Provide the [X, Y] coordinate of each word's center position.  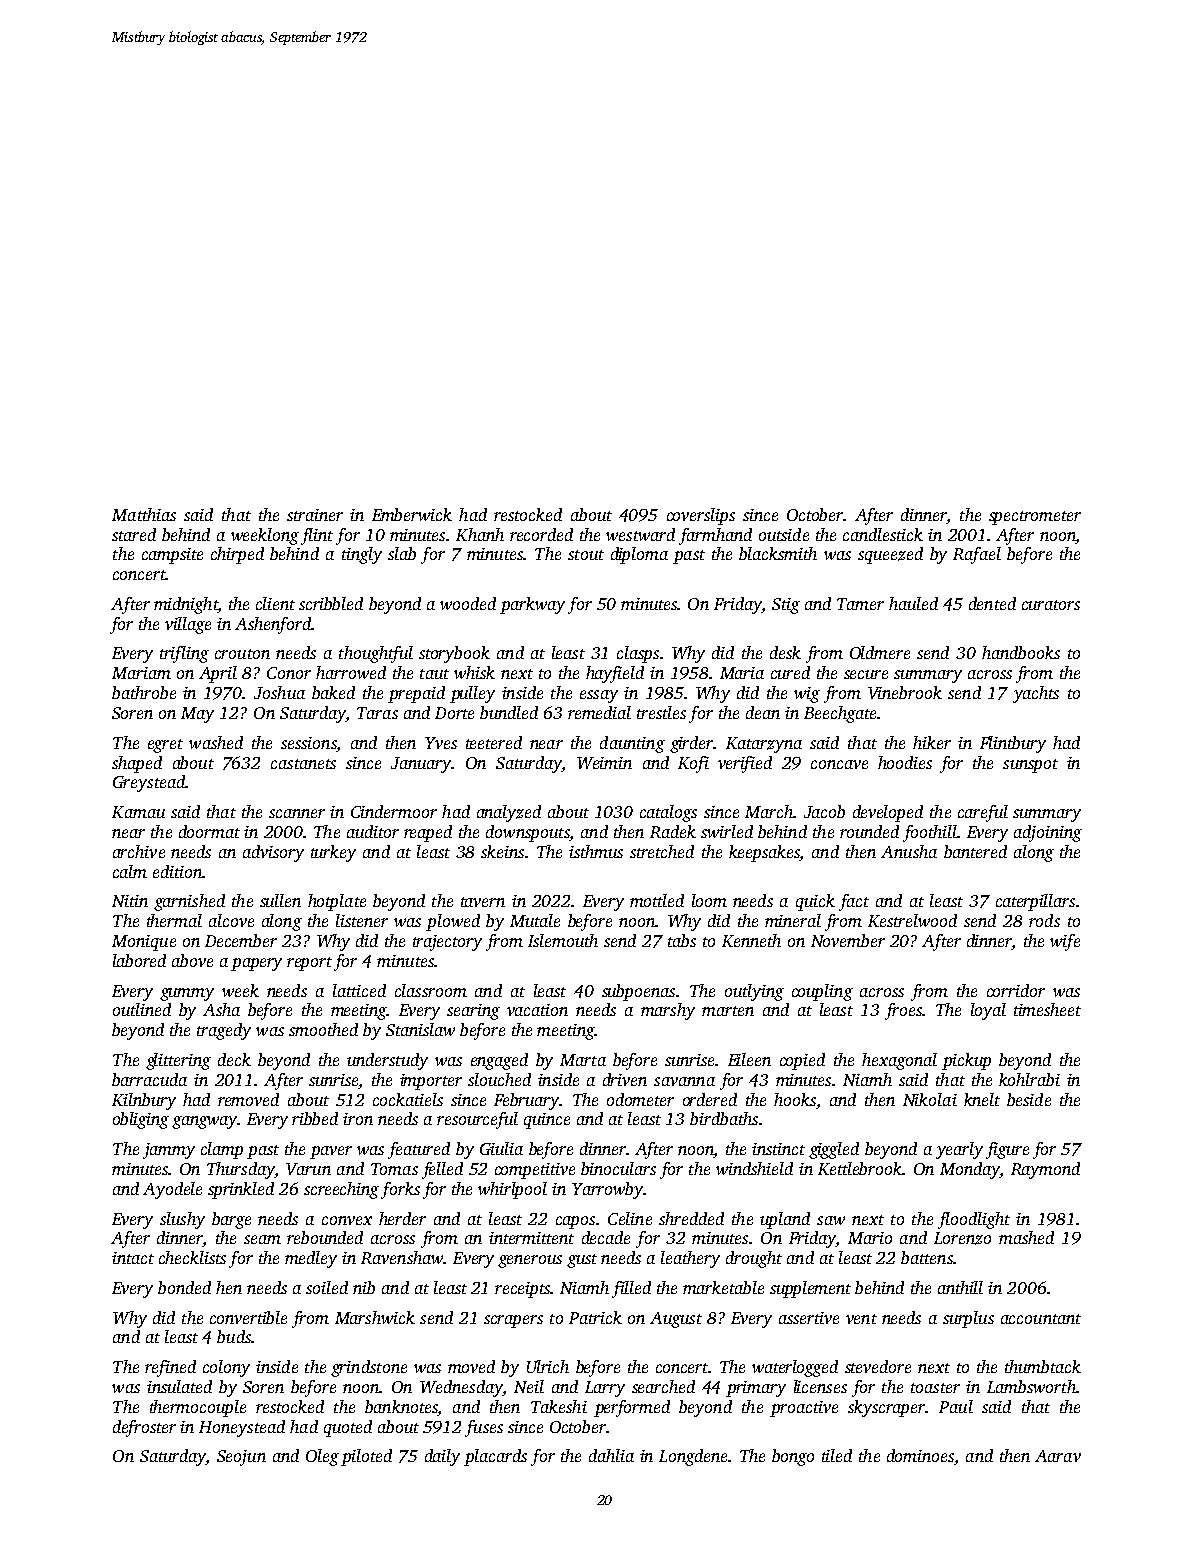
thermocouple [198, 1408]
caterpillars [1035, 902]
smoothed [323, 1029]
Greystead [149, 783]
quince [547, 1121]
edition [177, 871]
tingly [362, 555]
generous [530, 1261]
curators [1051, 605]
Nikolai [930, 1099]
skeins [502, 851]
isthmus [596, 851]
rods [1044, 920]
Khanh [480, 534]
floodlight [974, 1220]
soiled [327, 1287]
